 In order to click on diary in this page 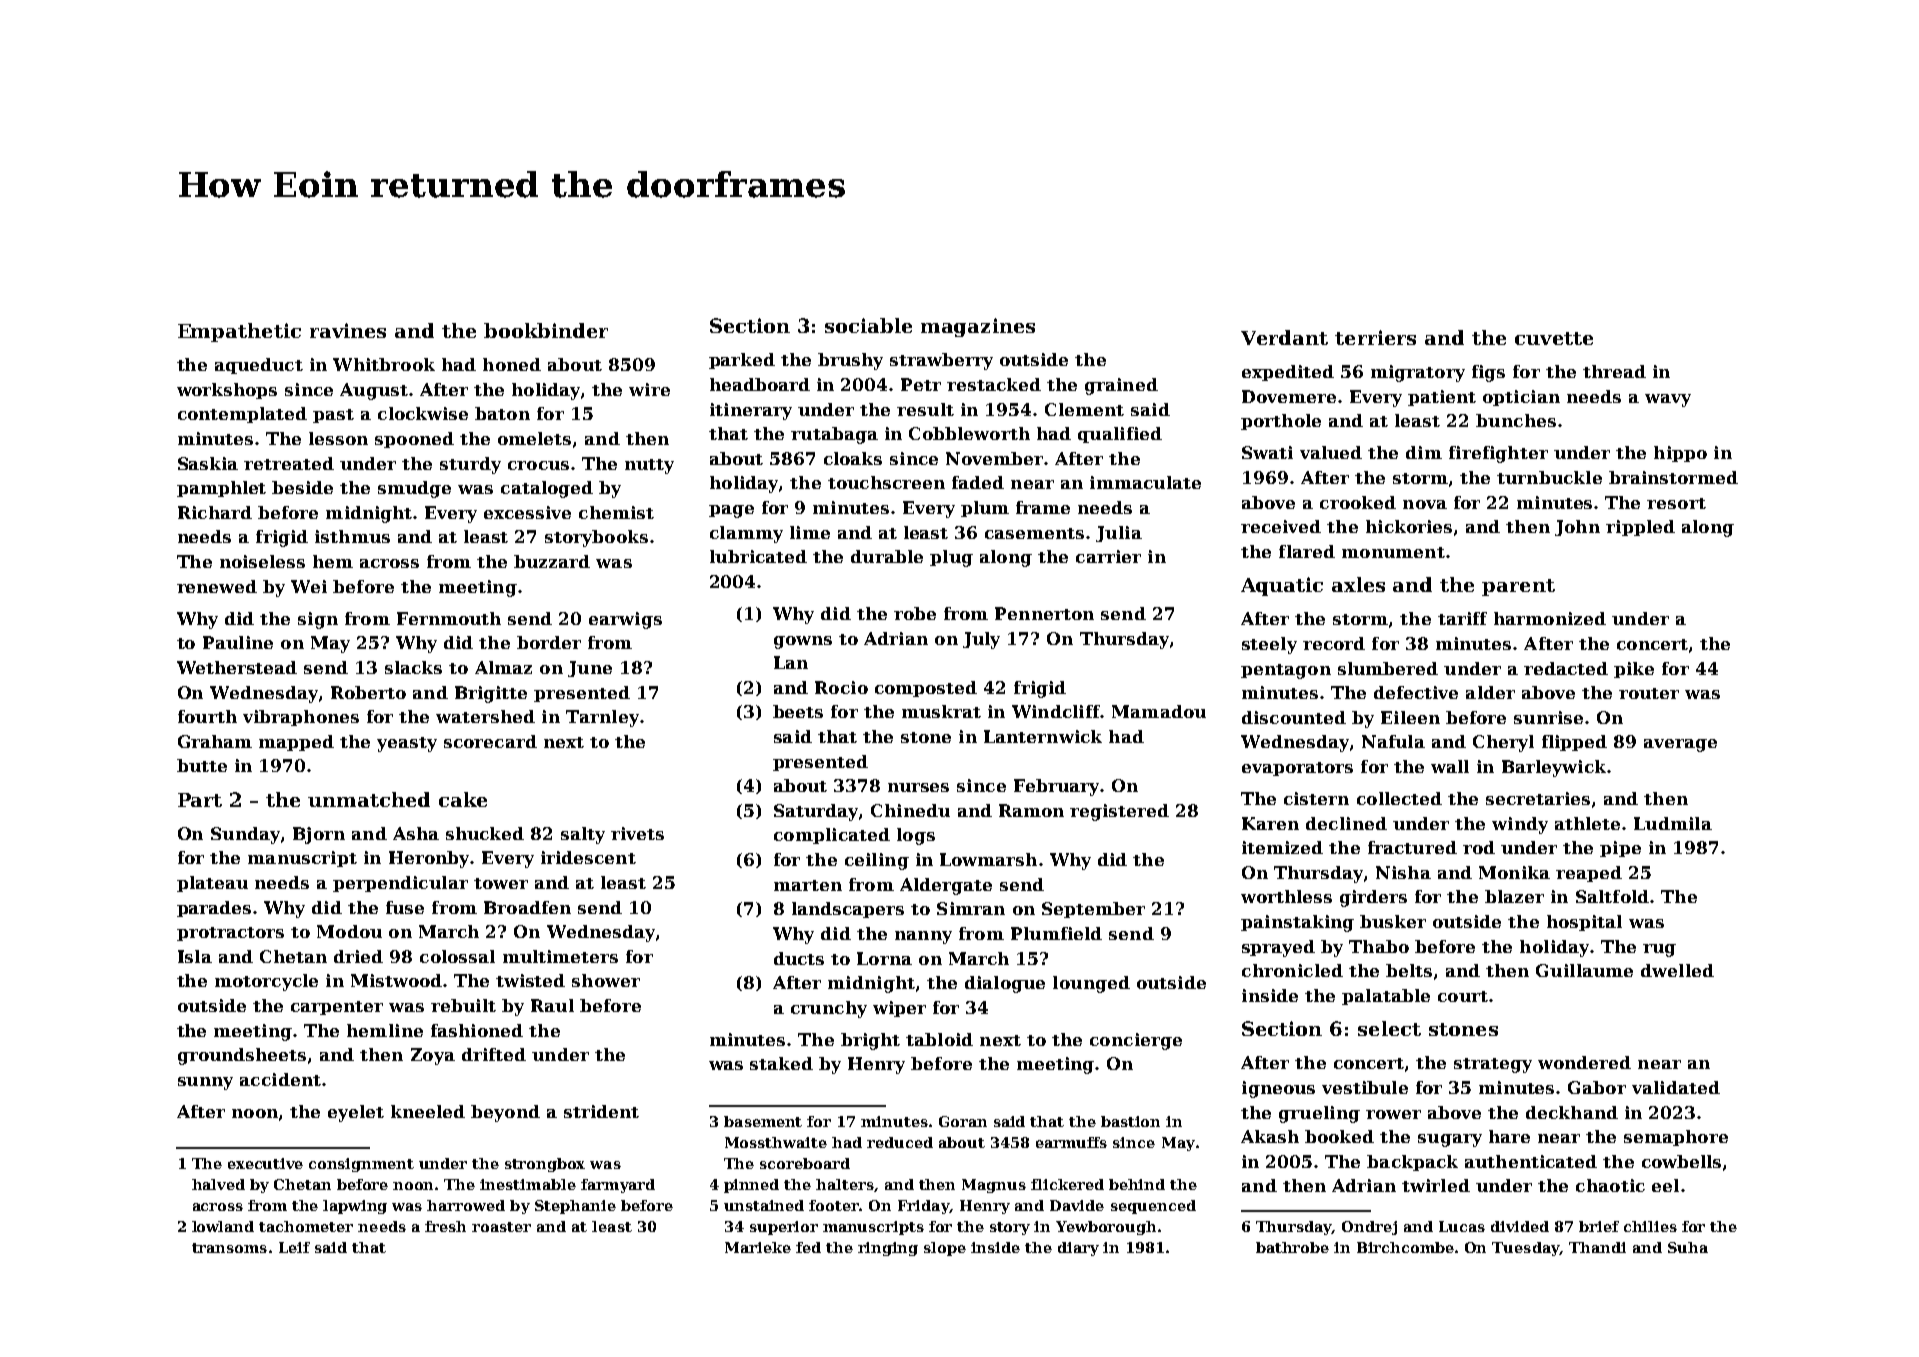, I will do `click(1078, 1249)`.
